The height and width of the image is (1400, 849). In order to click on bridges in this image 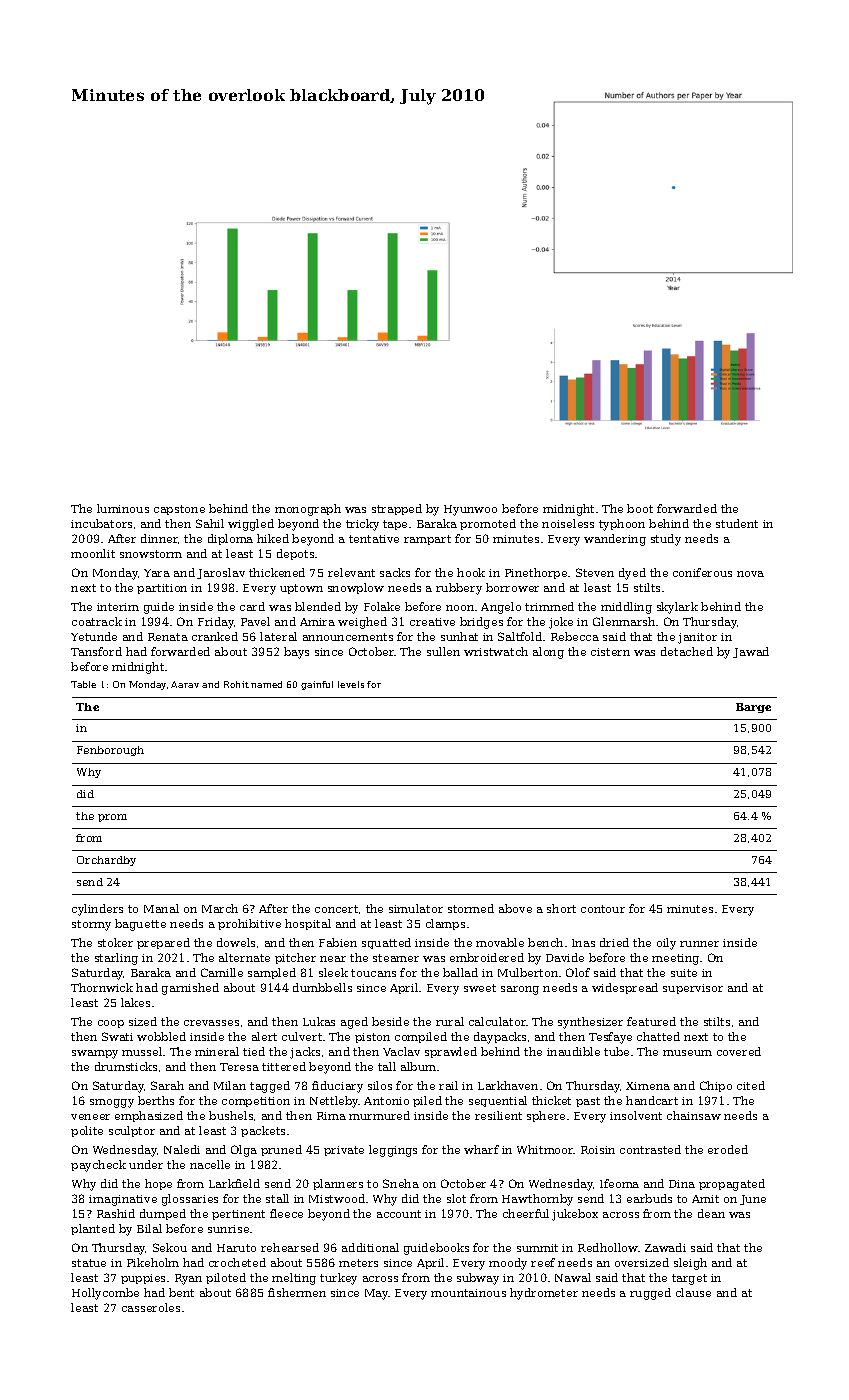, I will do `click(481, 623)`.
